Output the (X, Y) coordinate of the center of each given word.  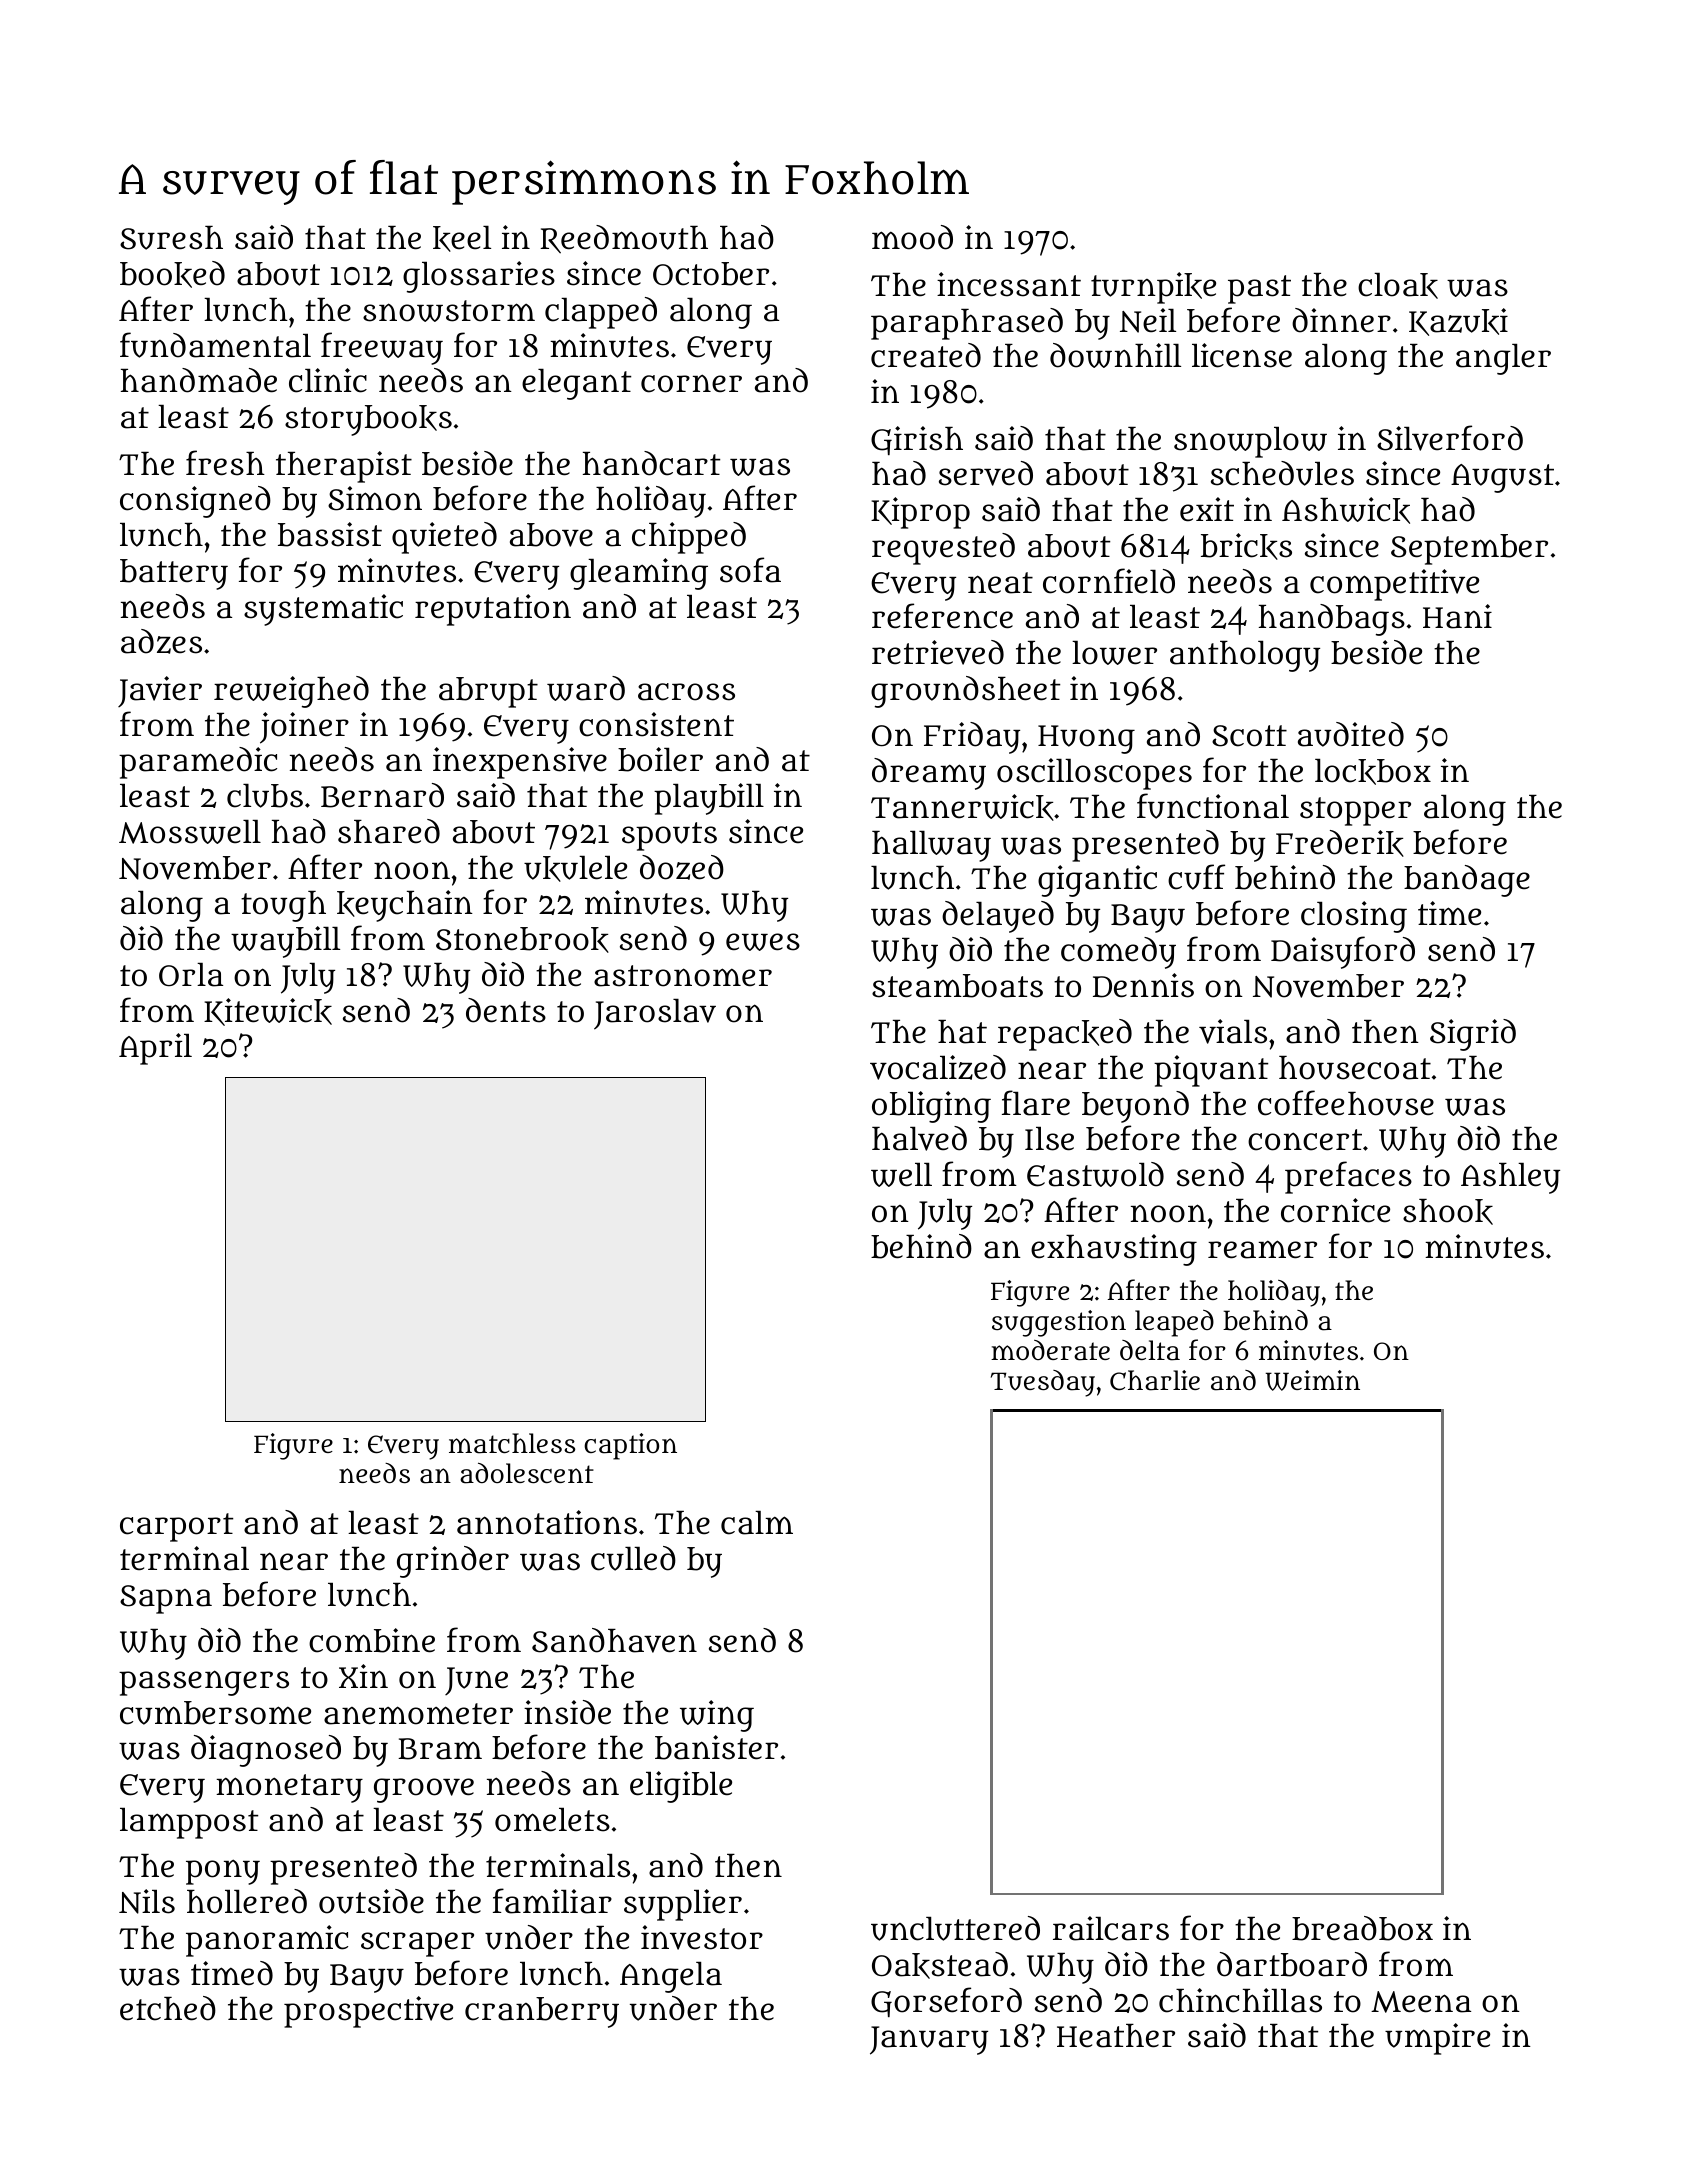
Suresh (171, 238)
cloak (1398, 286)
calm (757, 1523)
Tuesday (1043, 1383)
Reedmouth (624, 239)
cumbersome (215, 1713)
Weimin (1313, 1380)
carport (176, 1527)
